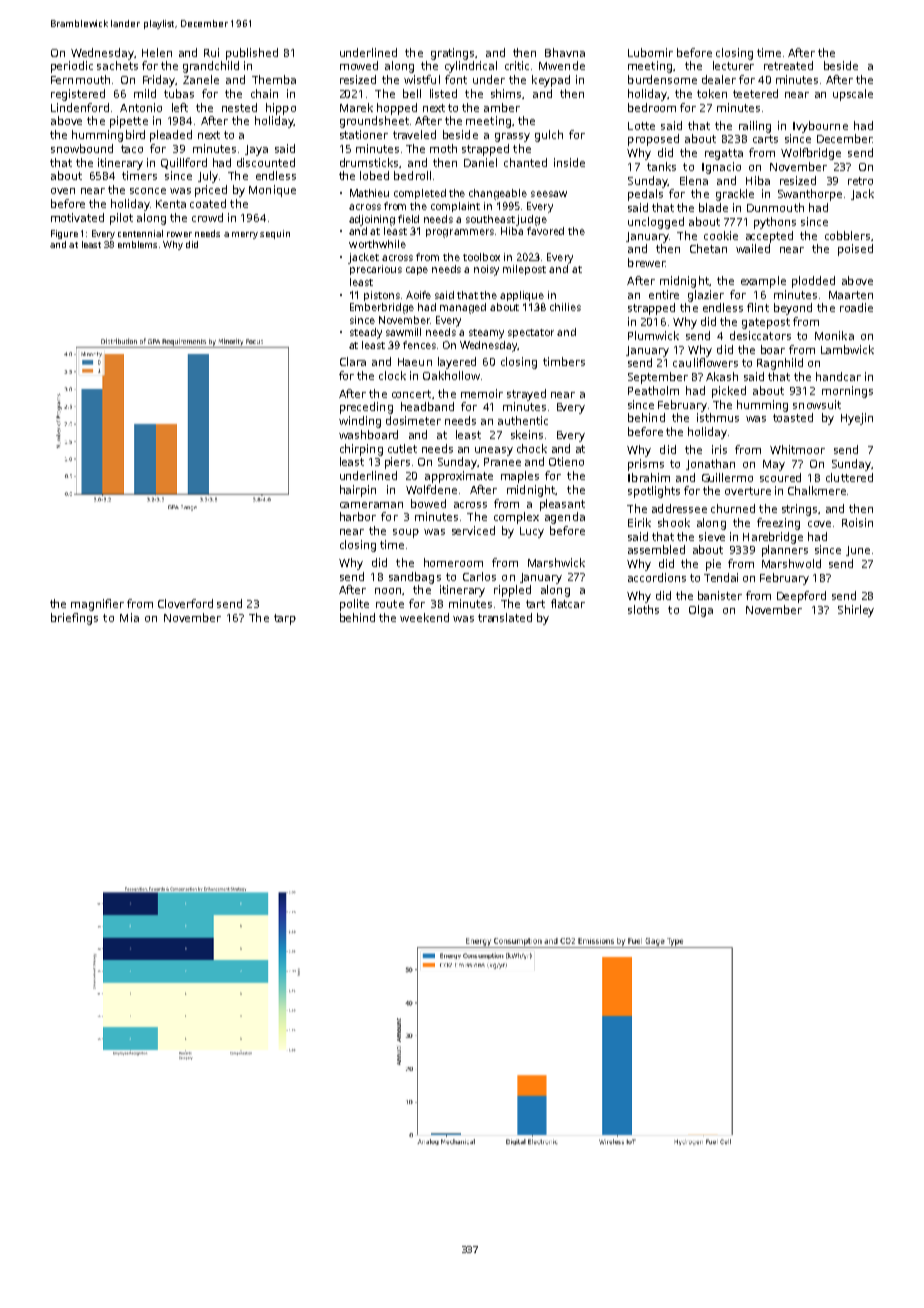 The image size is (924, 1308). Describe the element at coordinates (252, 54) in the screenshot. I see `published` at that location.
